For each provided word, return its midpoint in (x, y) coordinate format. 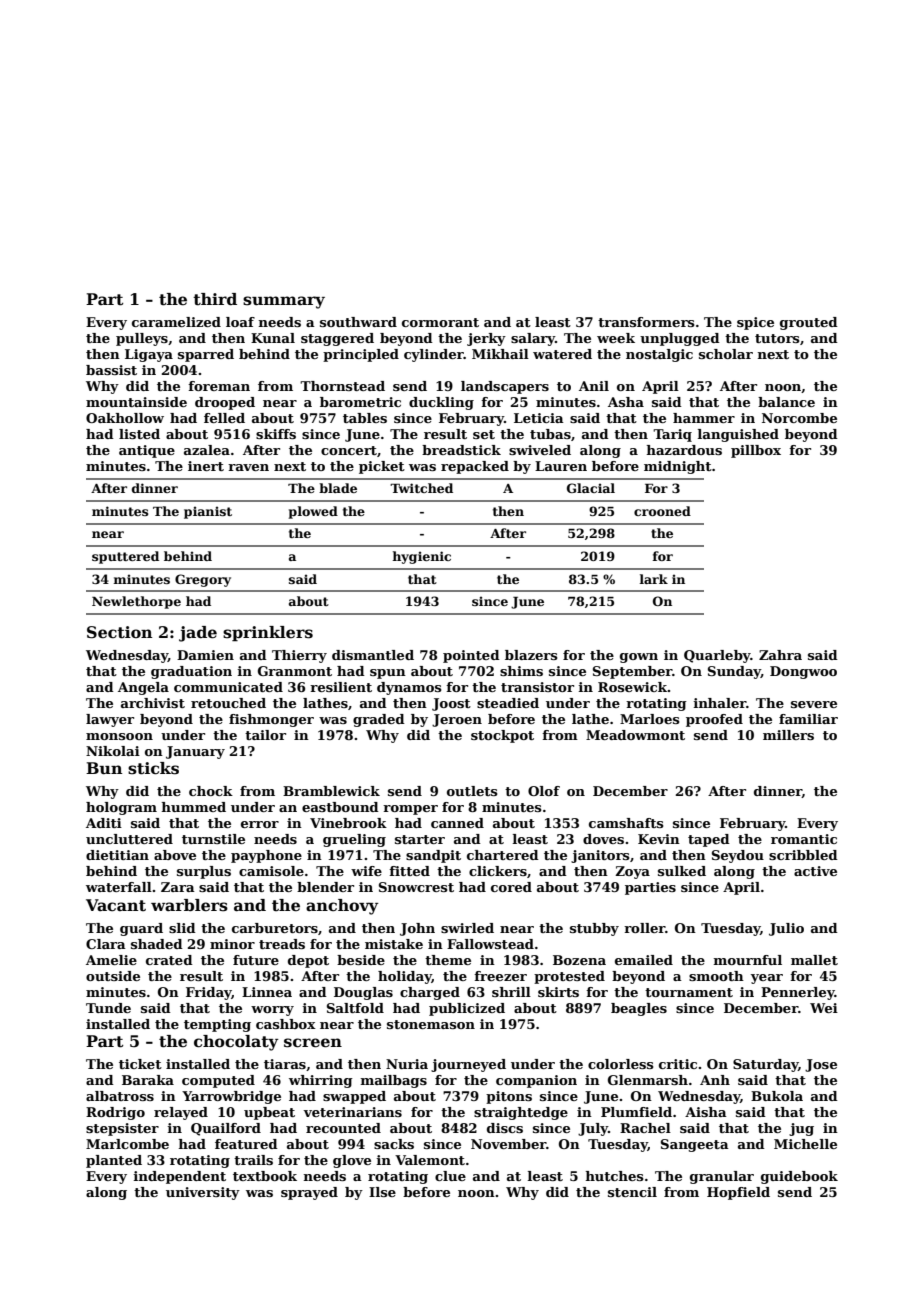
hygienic (421, 557)
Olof (544, 791)
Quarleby (717, 656)
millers (788, 735)
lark (653, 579)
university (203, 1193)
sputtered (125, 557)
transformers (646, 322)
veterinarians (352, 1112)
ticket (140, 1064)
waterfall (119, 887)
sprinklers (268, 634)
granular (722, 1177)
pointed (471, 656)
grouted (809, 323)
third (215, 299)
